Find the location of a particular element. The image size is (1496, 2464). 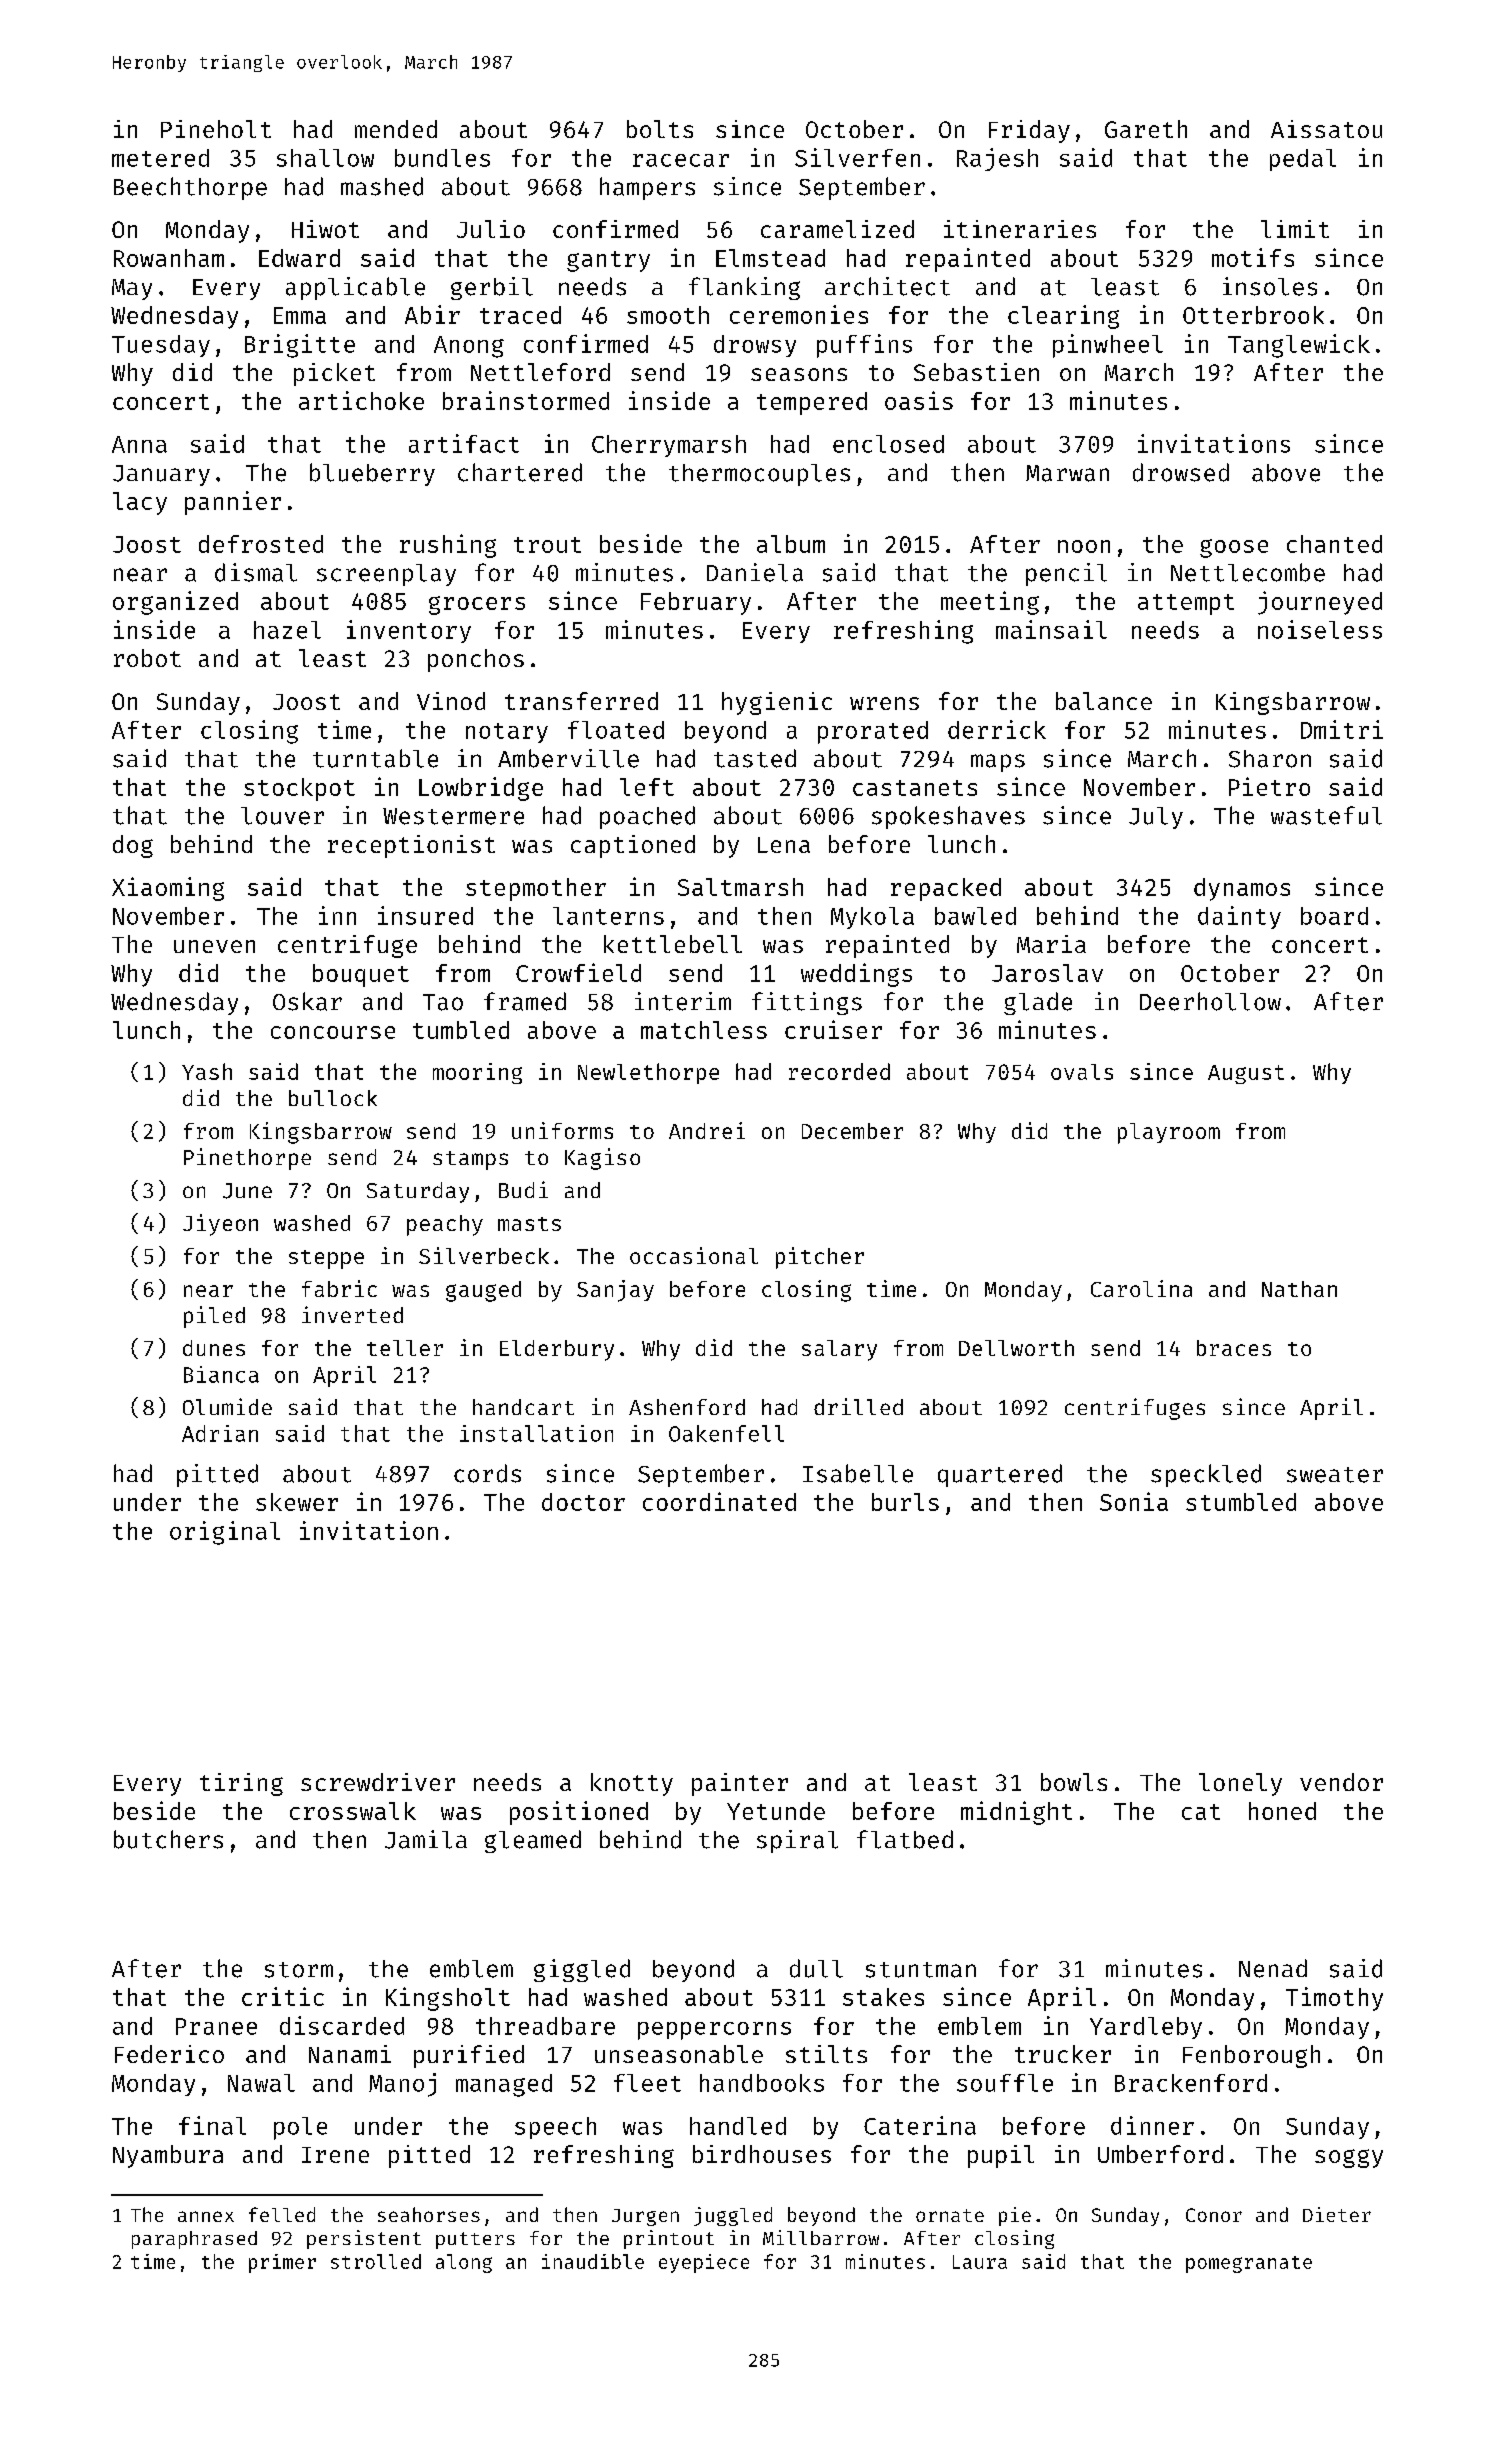

applicable is located at coordinates (355, 288).
